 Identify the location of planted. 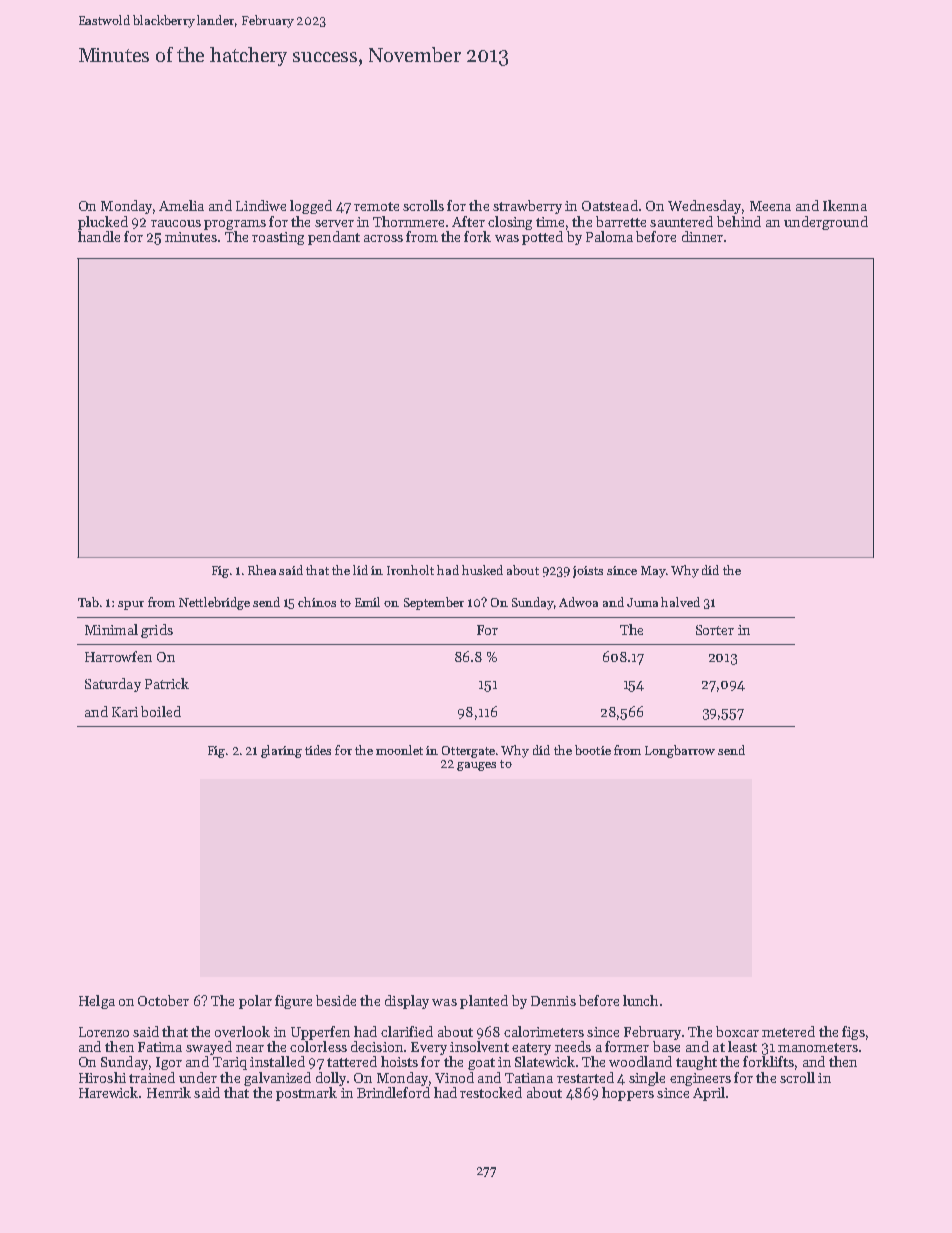
(484, 1002).
